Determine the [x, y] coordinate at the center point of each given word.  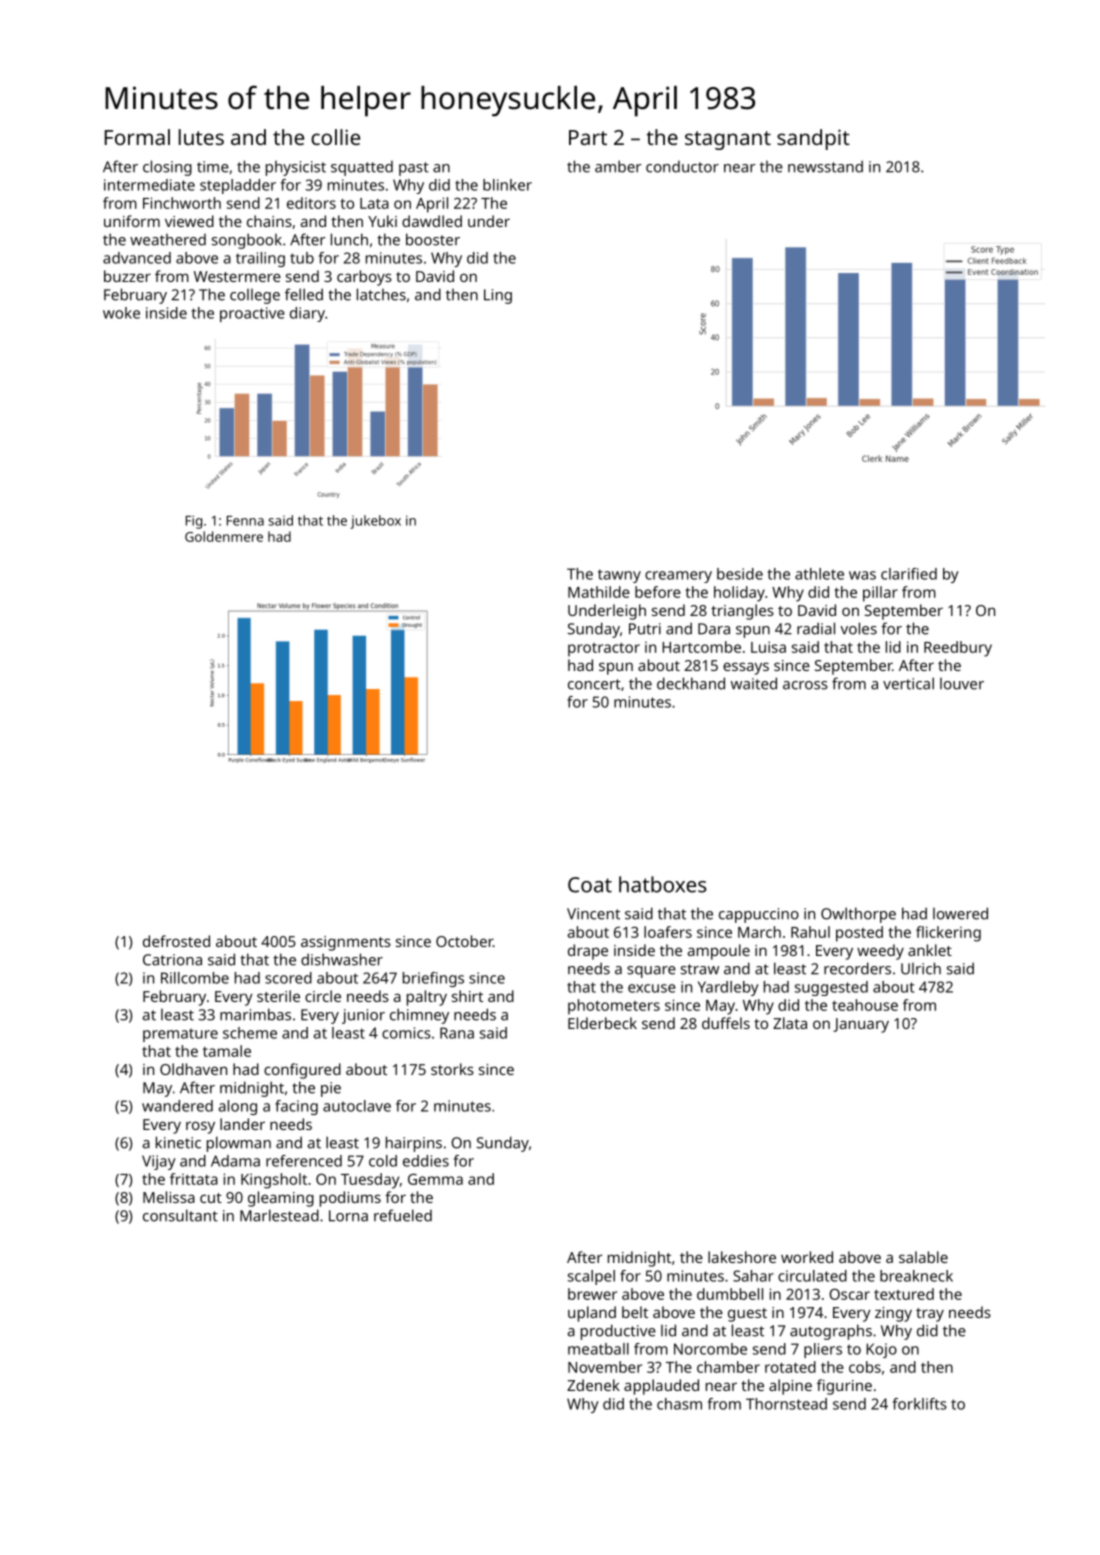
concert [594, 684]
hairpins [414, 1144]
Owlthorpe [858, 915]
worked [807, 1257]
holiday [739, 594]
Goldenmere [224, 536]
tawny [619, 576]
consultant [180, 1215]
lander [242, 1124]
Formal [137, 137]
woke [121, 313]
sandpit [813, 139]
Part [588, 137]
